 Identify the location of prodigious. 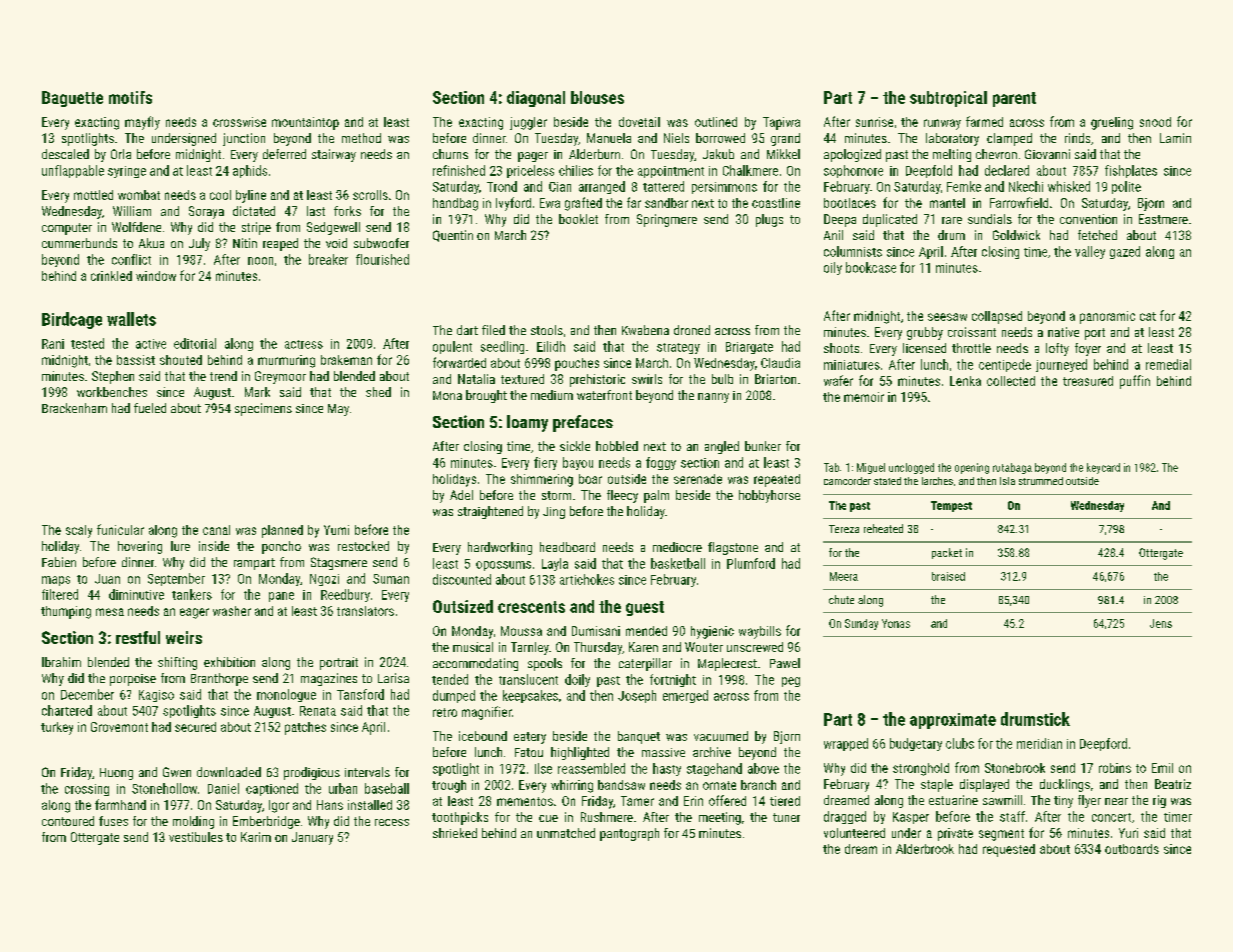
(312, 773).
